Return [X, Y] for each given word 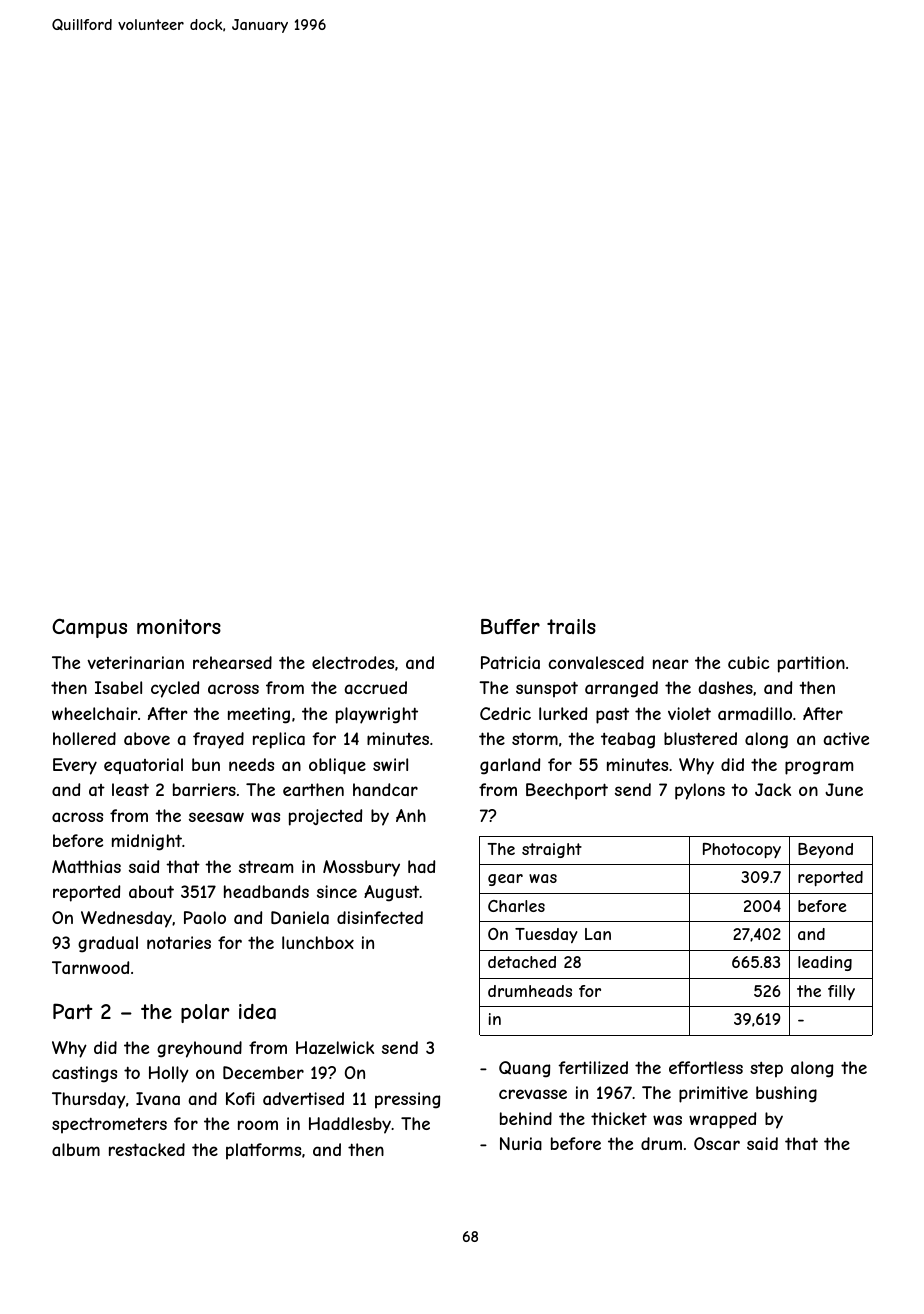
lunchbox [318, 942]
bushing [786, 1094]
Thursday [89, 1100]
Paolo [205, 917]
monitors [179, 626]
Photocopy [742, 850]
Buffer [510, 626]
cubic [749, 662]
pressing [407, 1100]
